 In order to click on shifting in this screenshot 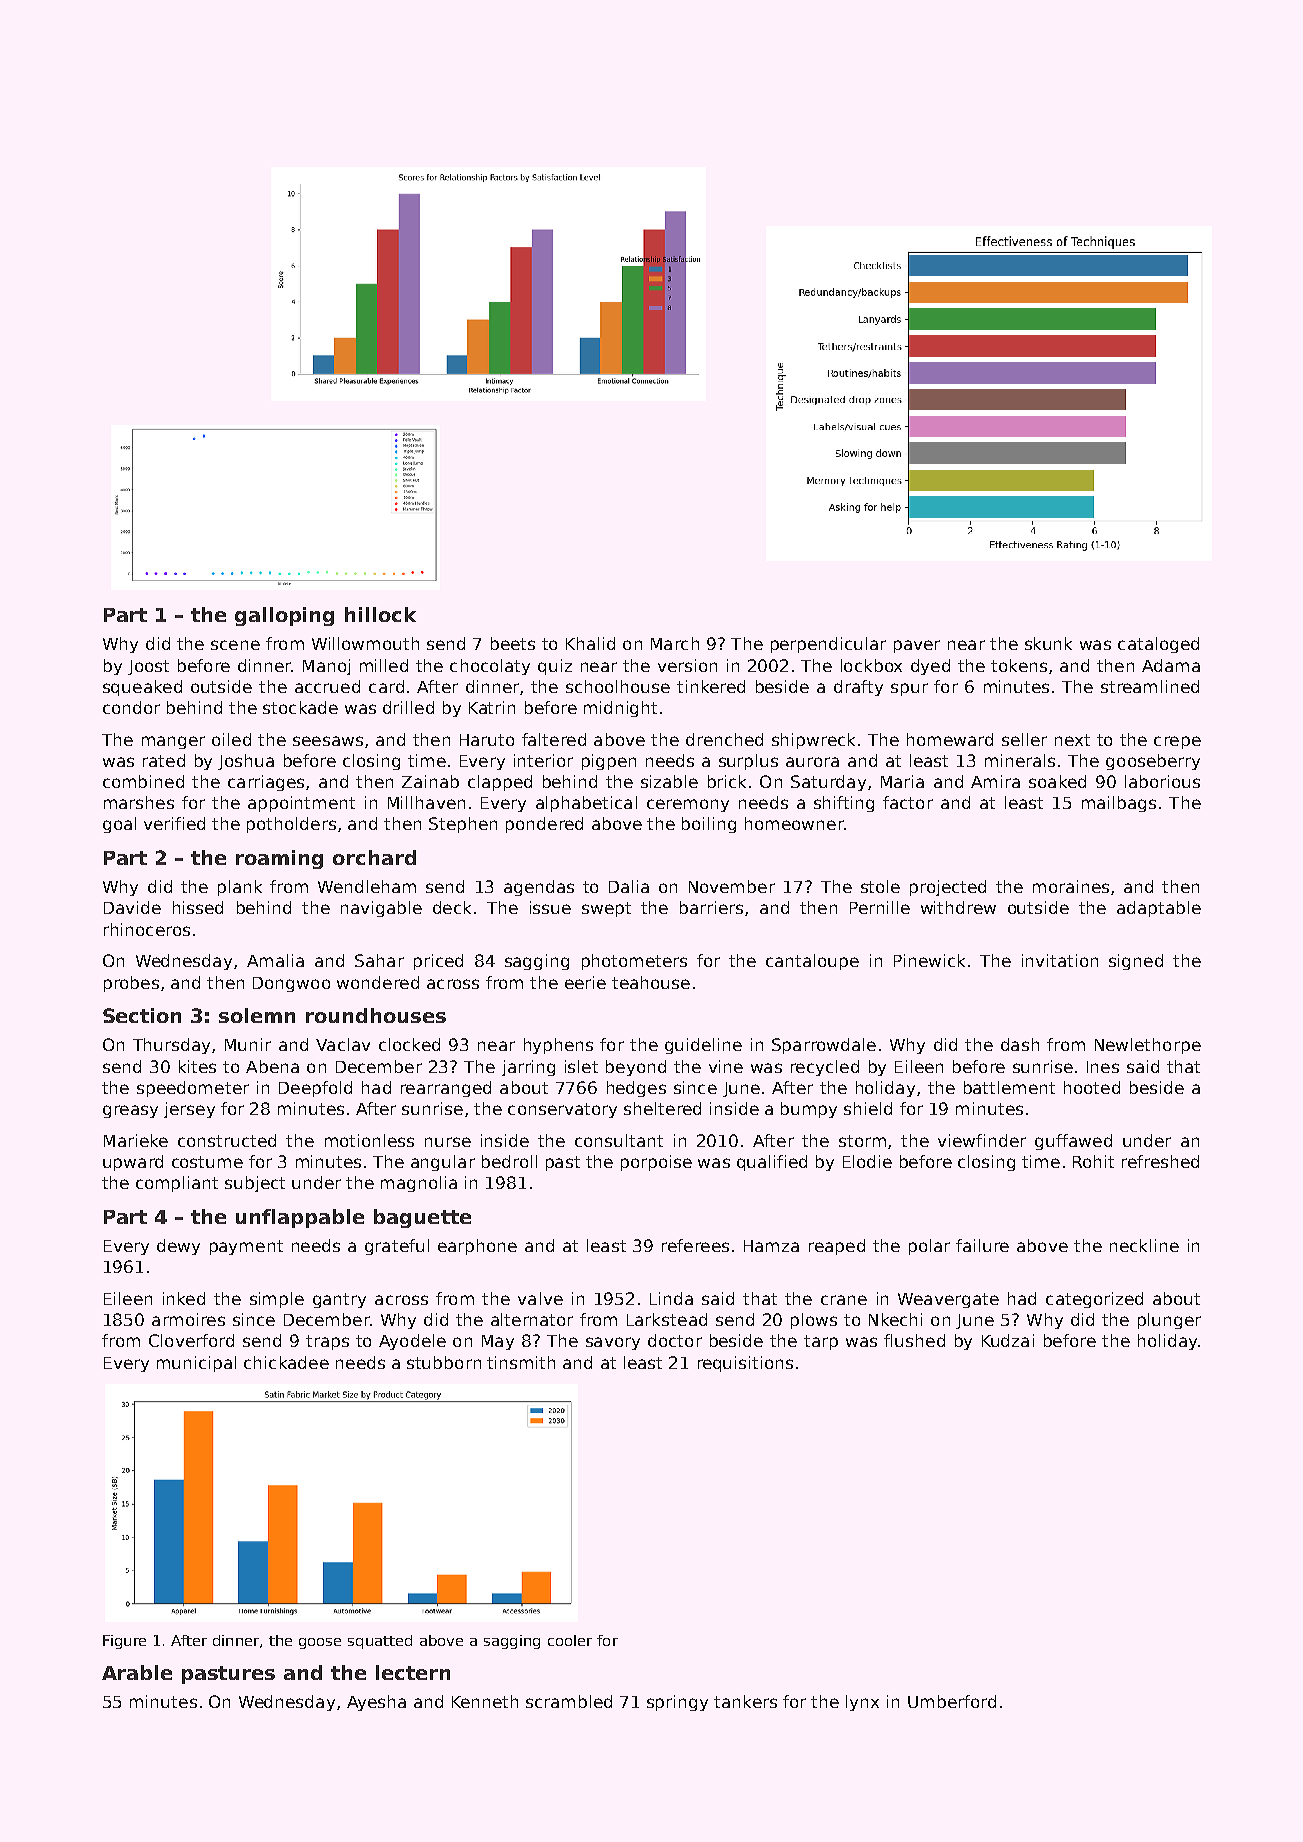, I will do `click(844, 804)`.
